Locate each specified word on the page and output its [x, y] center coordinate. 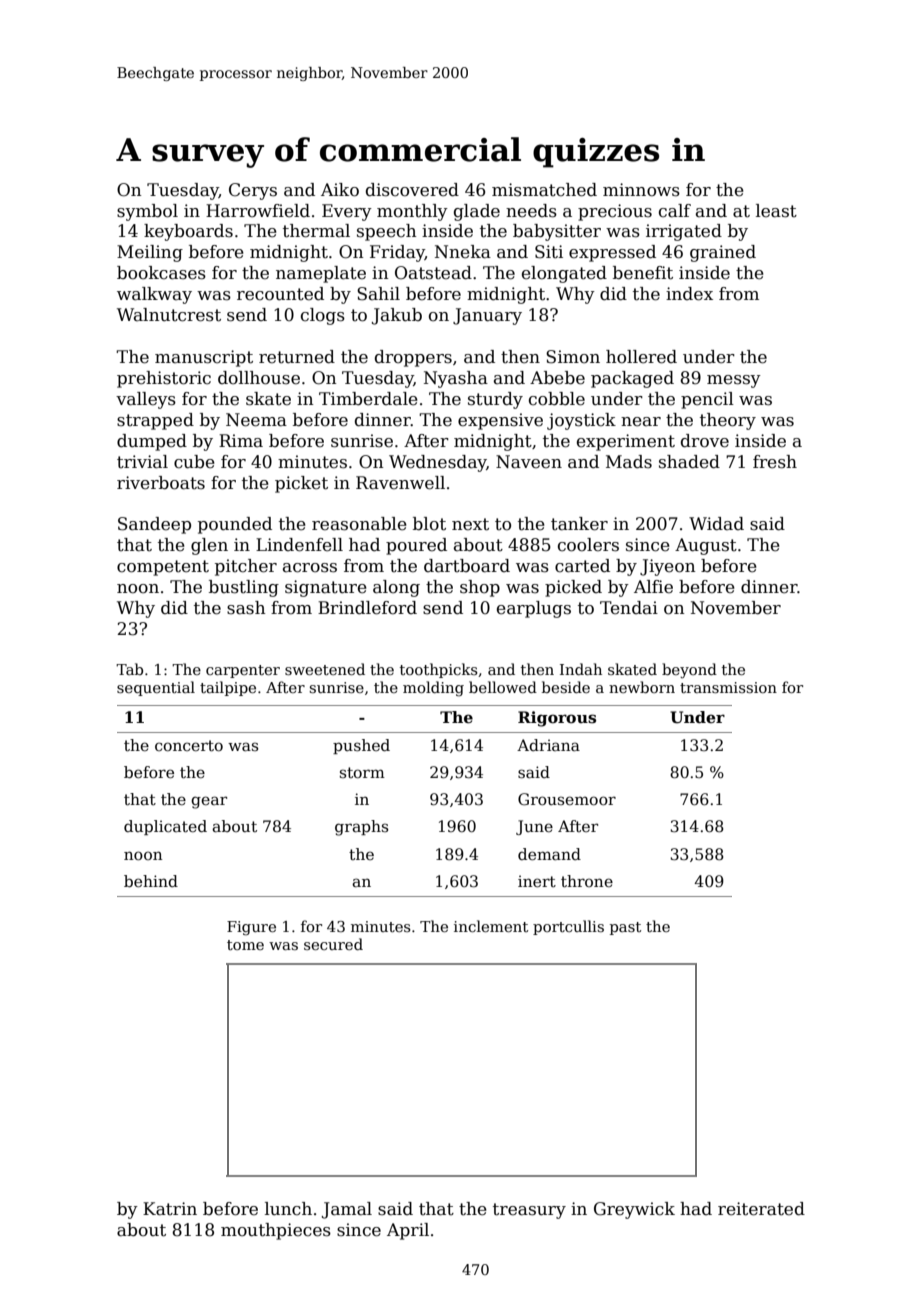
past [625, 928]
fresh [775, 462]
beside [566, 687]
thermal [316, 231]
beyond [689, 671]
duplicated [165, 827]
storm [362, 772]
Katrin [170, 1209]
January [487, 316]
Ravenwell [400, 483]
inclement [491, 926]
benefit [643, 273]
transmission [728, 687]
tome [245, 945]
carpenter [243, 671]
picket [301, 484]
